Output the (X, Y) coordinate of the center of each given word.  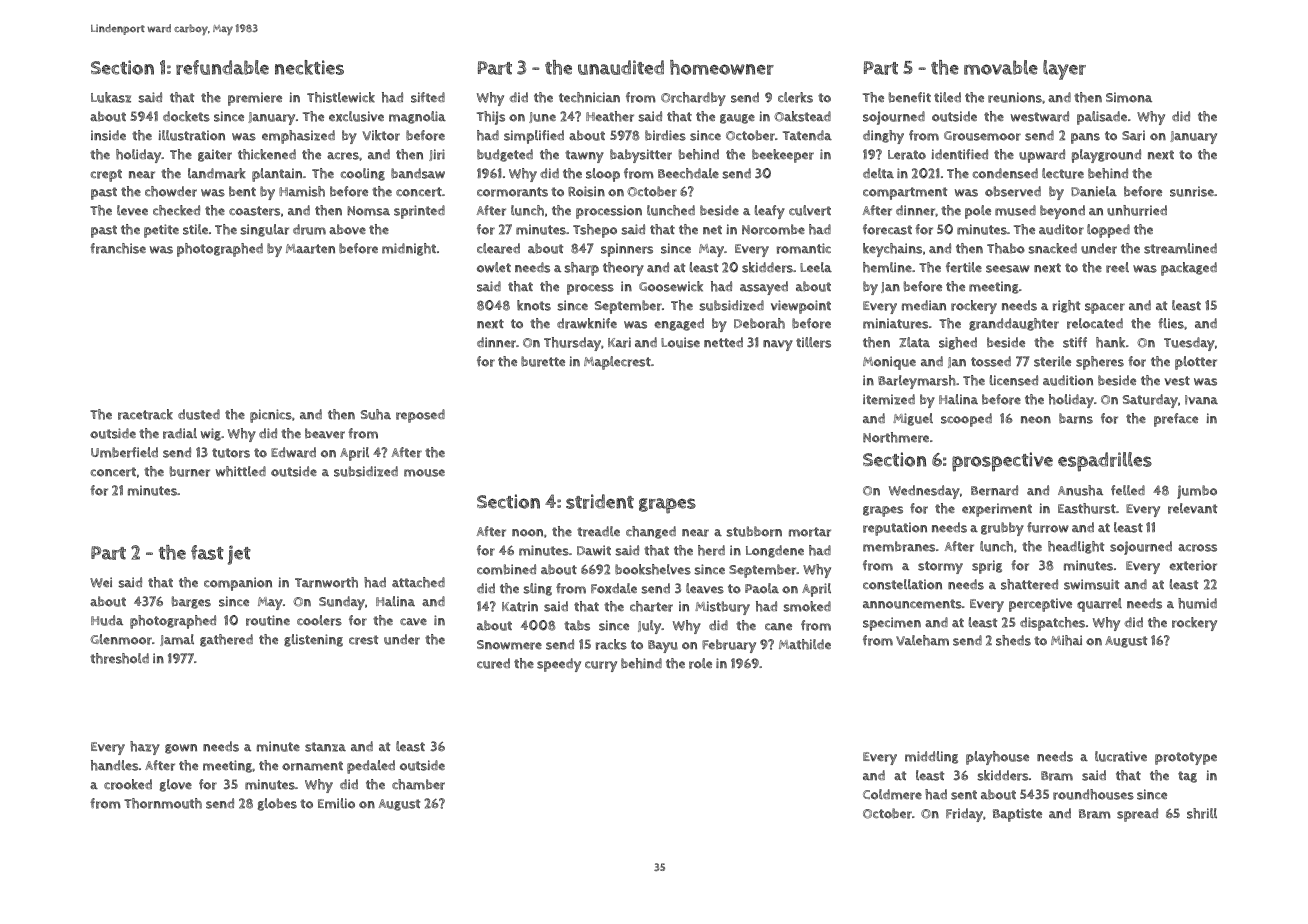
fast (207, 552)
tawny (584, 156)
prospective (1002, 462)
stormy (940, 567)
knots (534, 305)
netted (723, 342)
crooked (128, 784)
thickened (267, 154)
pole (978, 212)
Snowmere (509, 645)
